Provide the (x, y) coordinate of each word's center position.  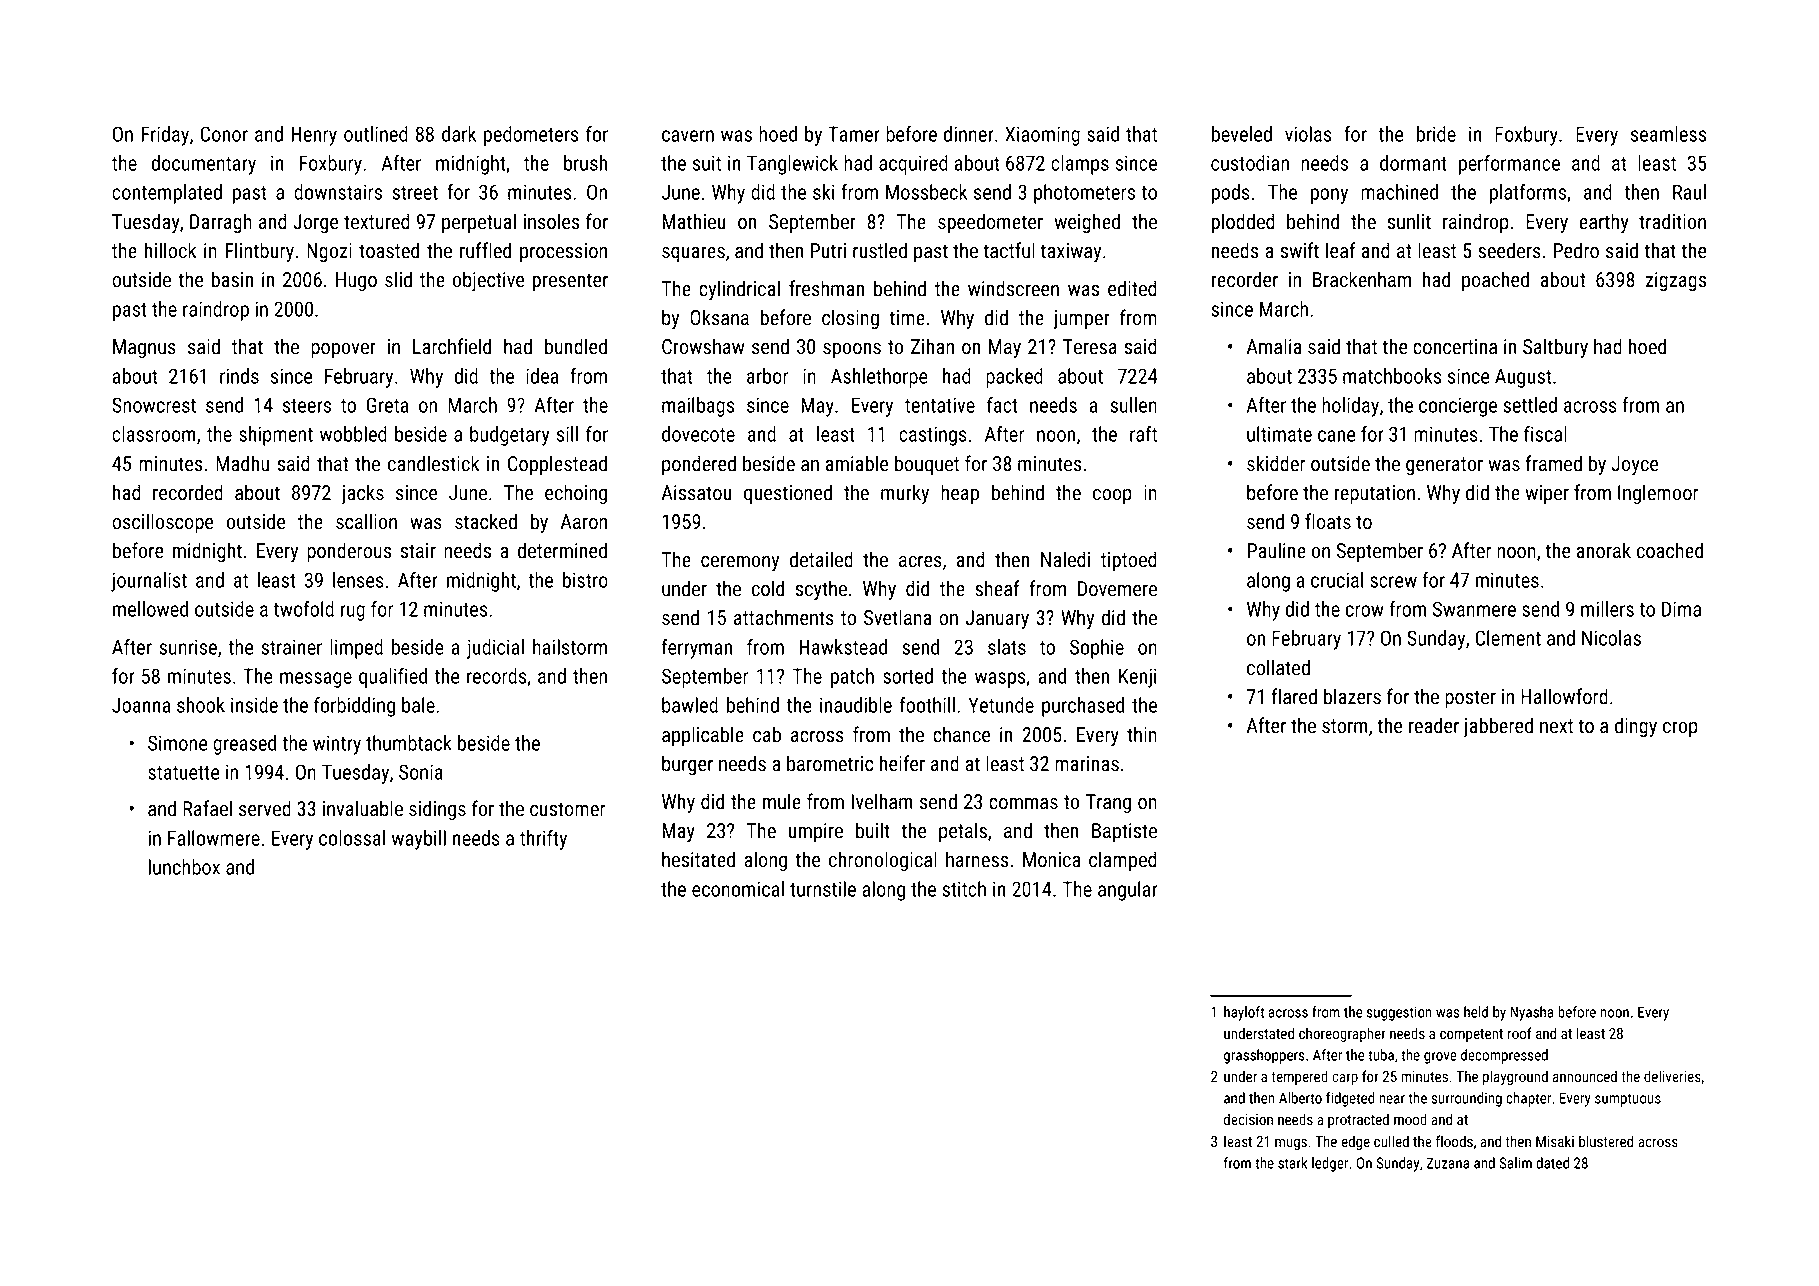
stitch (964, 889)
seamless (1668, 134)
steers (307, 406)
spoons (852, 350)
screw (1393, 582)
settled (1530, 405)
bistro (585, 580)
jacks (362, 494)
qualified (393, 678)
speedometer (990, 223)
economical (738, 889)
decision (1248, 1119)
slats (1007, 647)
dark (459, 134)
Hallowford (1564, 696)
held (1476, 1012)
